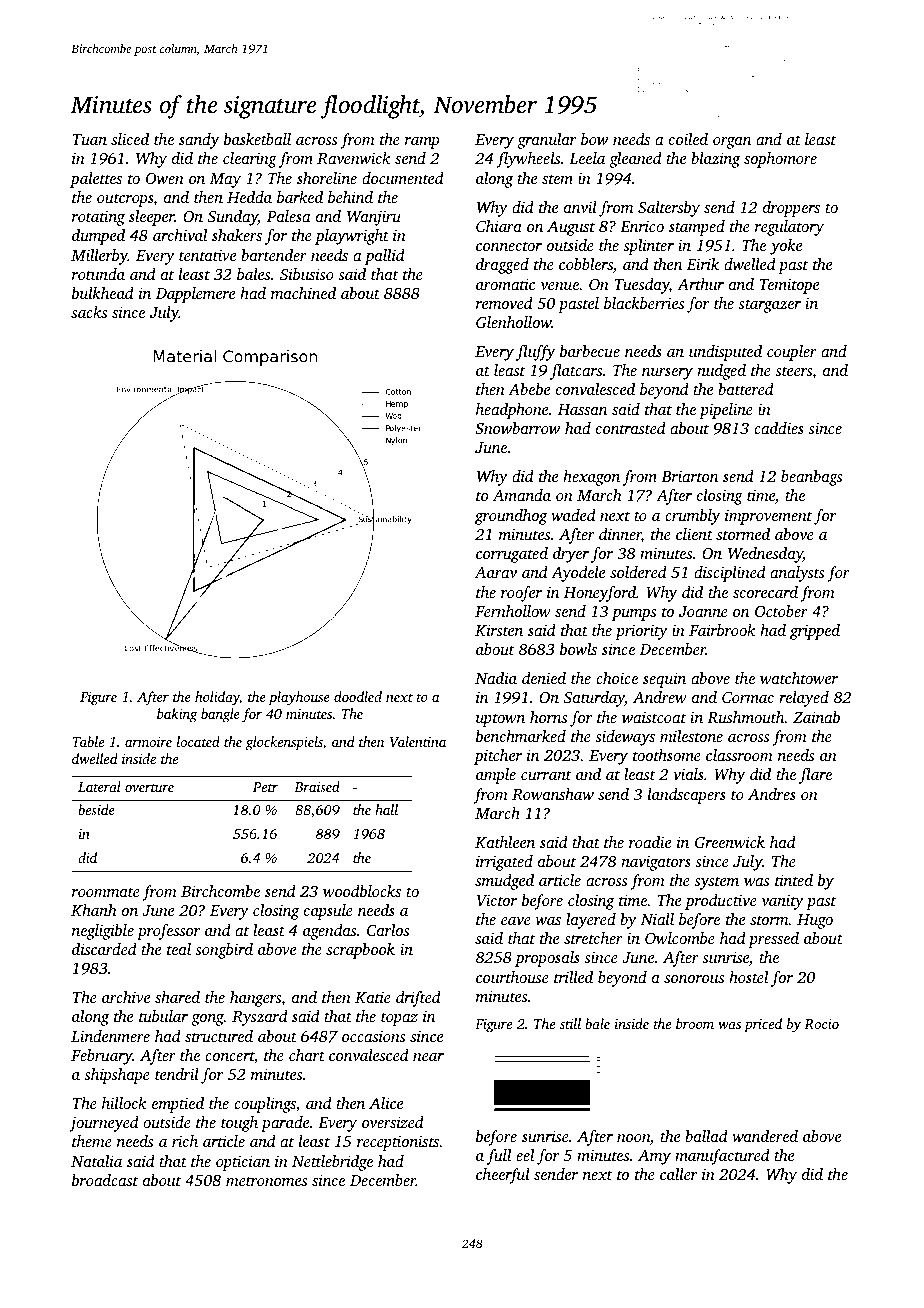  What do you see at coordinates (385, 257) in the document?
I see `pallid` at bounding box center [385, 257].
